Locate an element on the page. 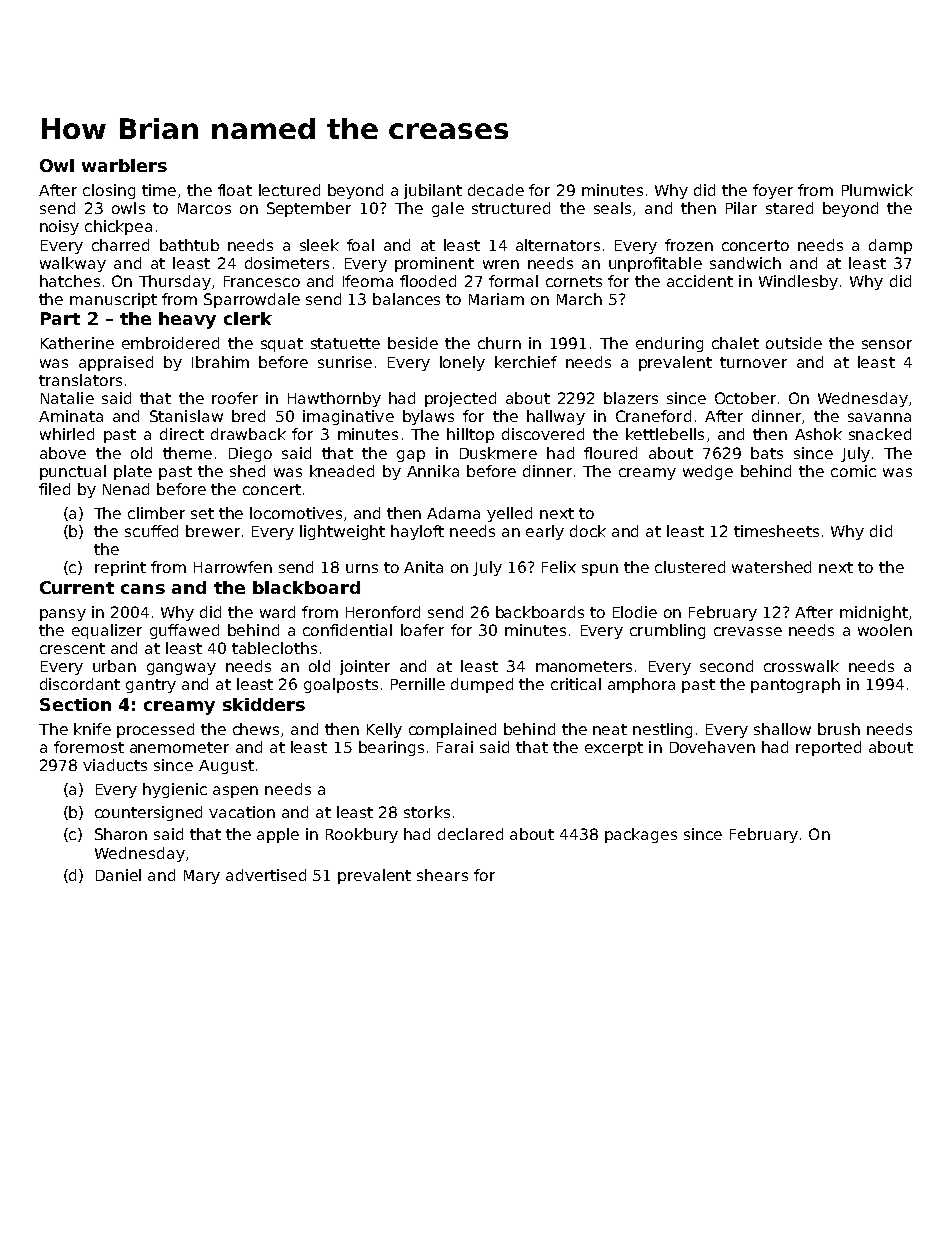 The width and height of the document is (952, 1233). Plumwick is located at coordinates (877, 190).
